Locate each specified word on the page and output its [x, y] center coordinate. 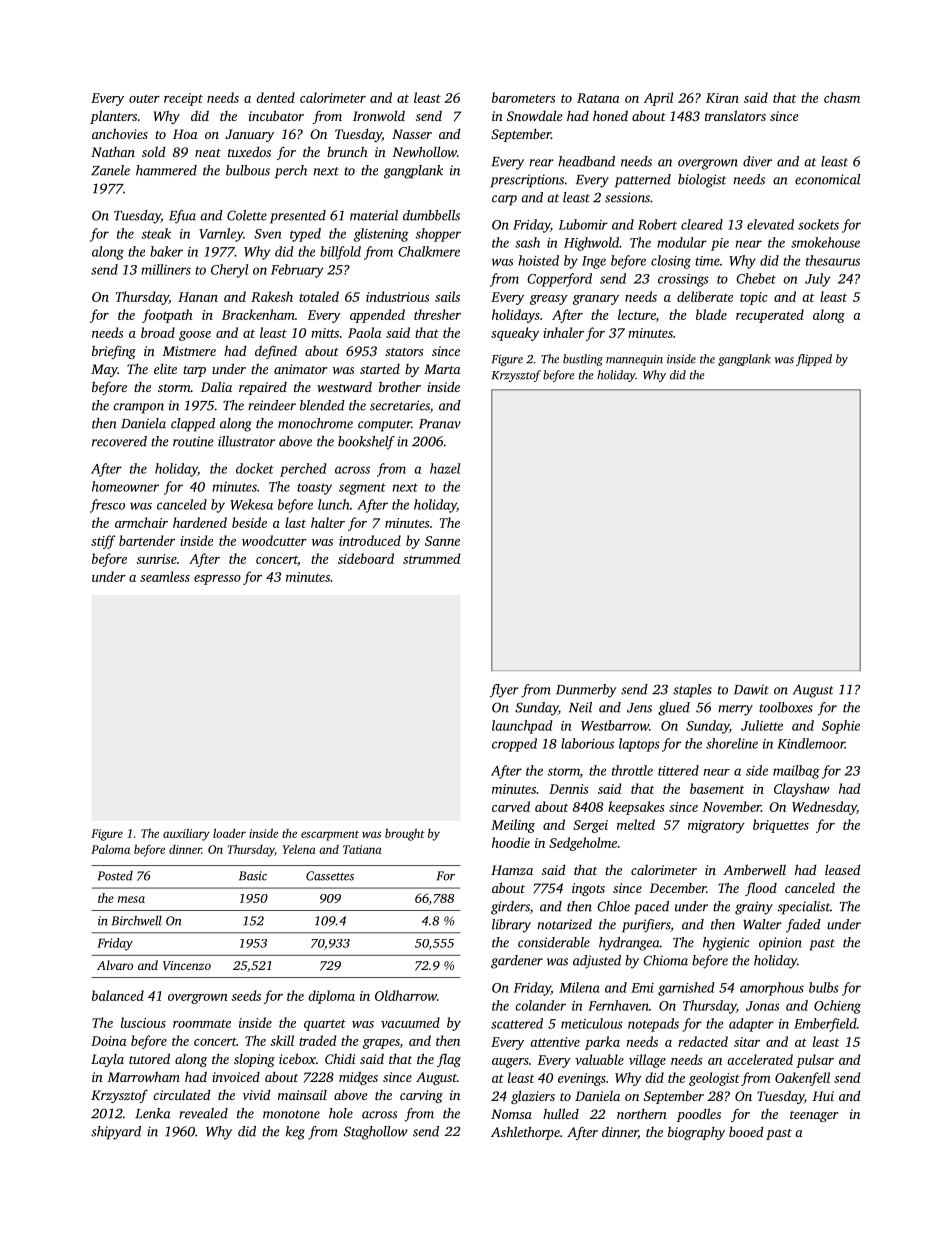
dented [275, 97]
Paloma [110, 849]
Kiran [722, 98]
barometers [523, 97]
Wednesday [824, 808]
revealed [203, 1113]
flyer [504, 691]
